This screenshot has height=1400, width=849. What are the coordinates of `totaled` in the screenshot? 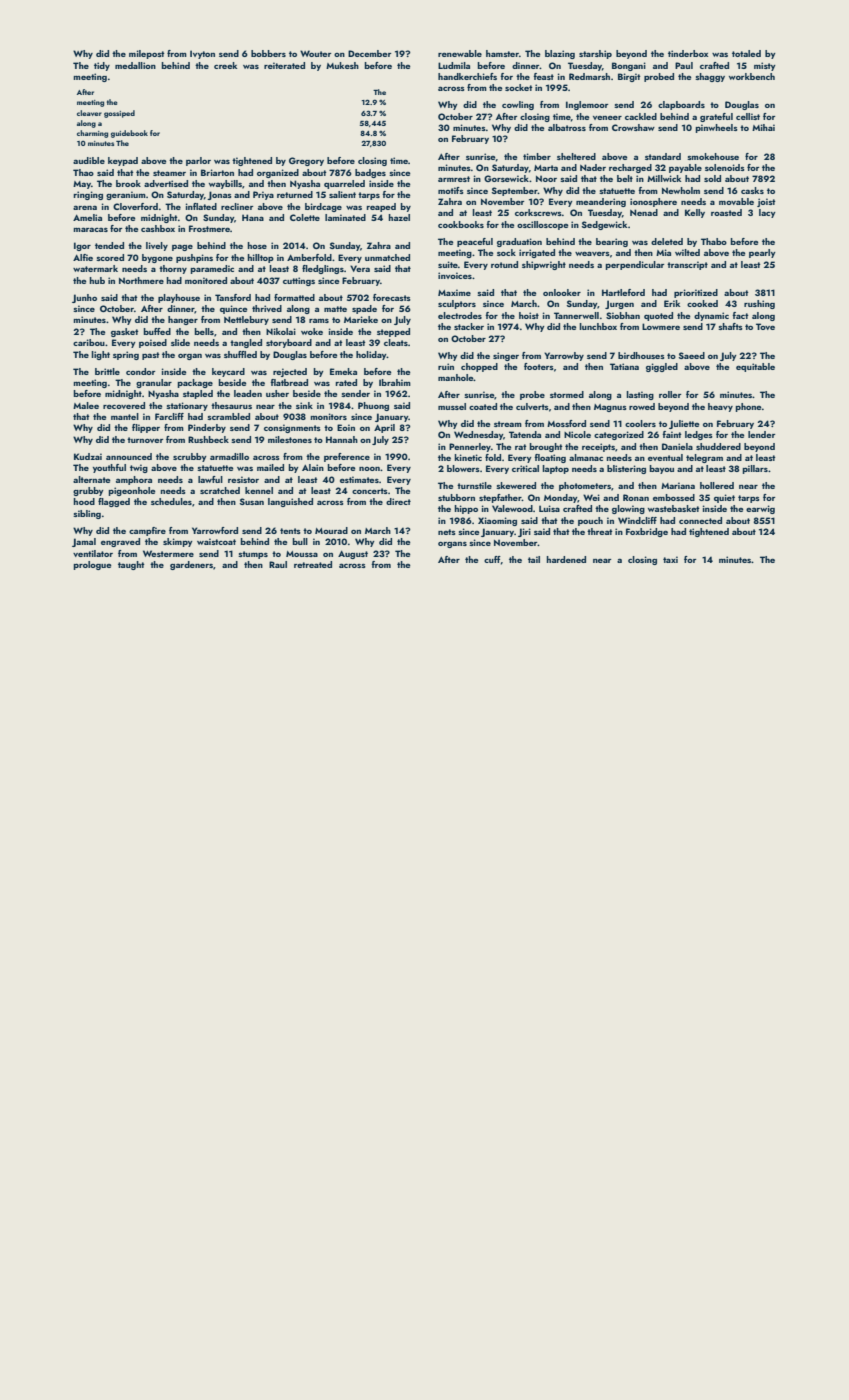 It's located at (746, 53).
